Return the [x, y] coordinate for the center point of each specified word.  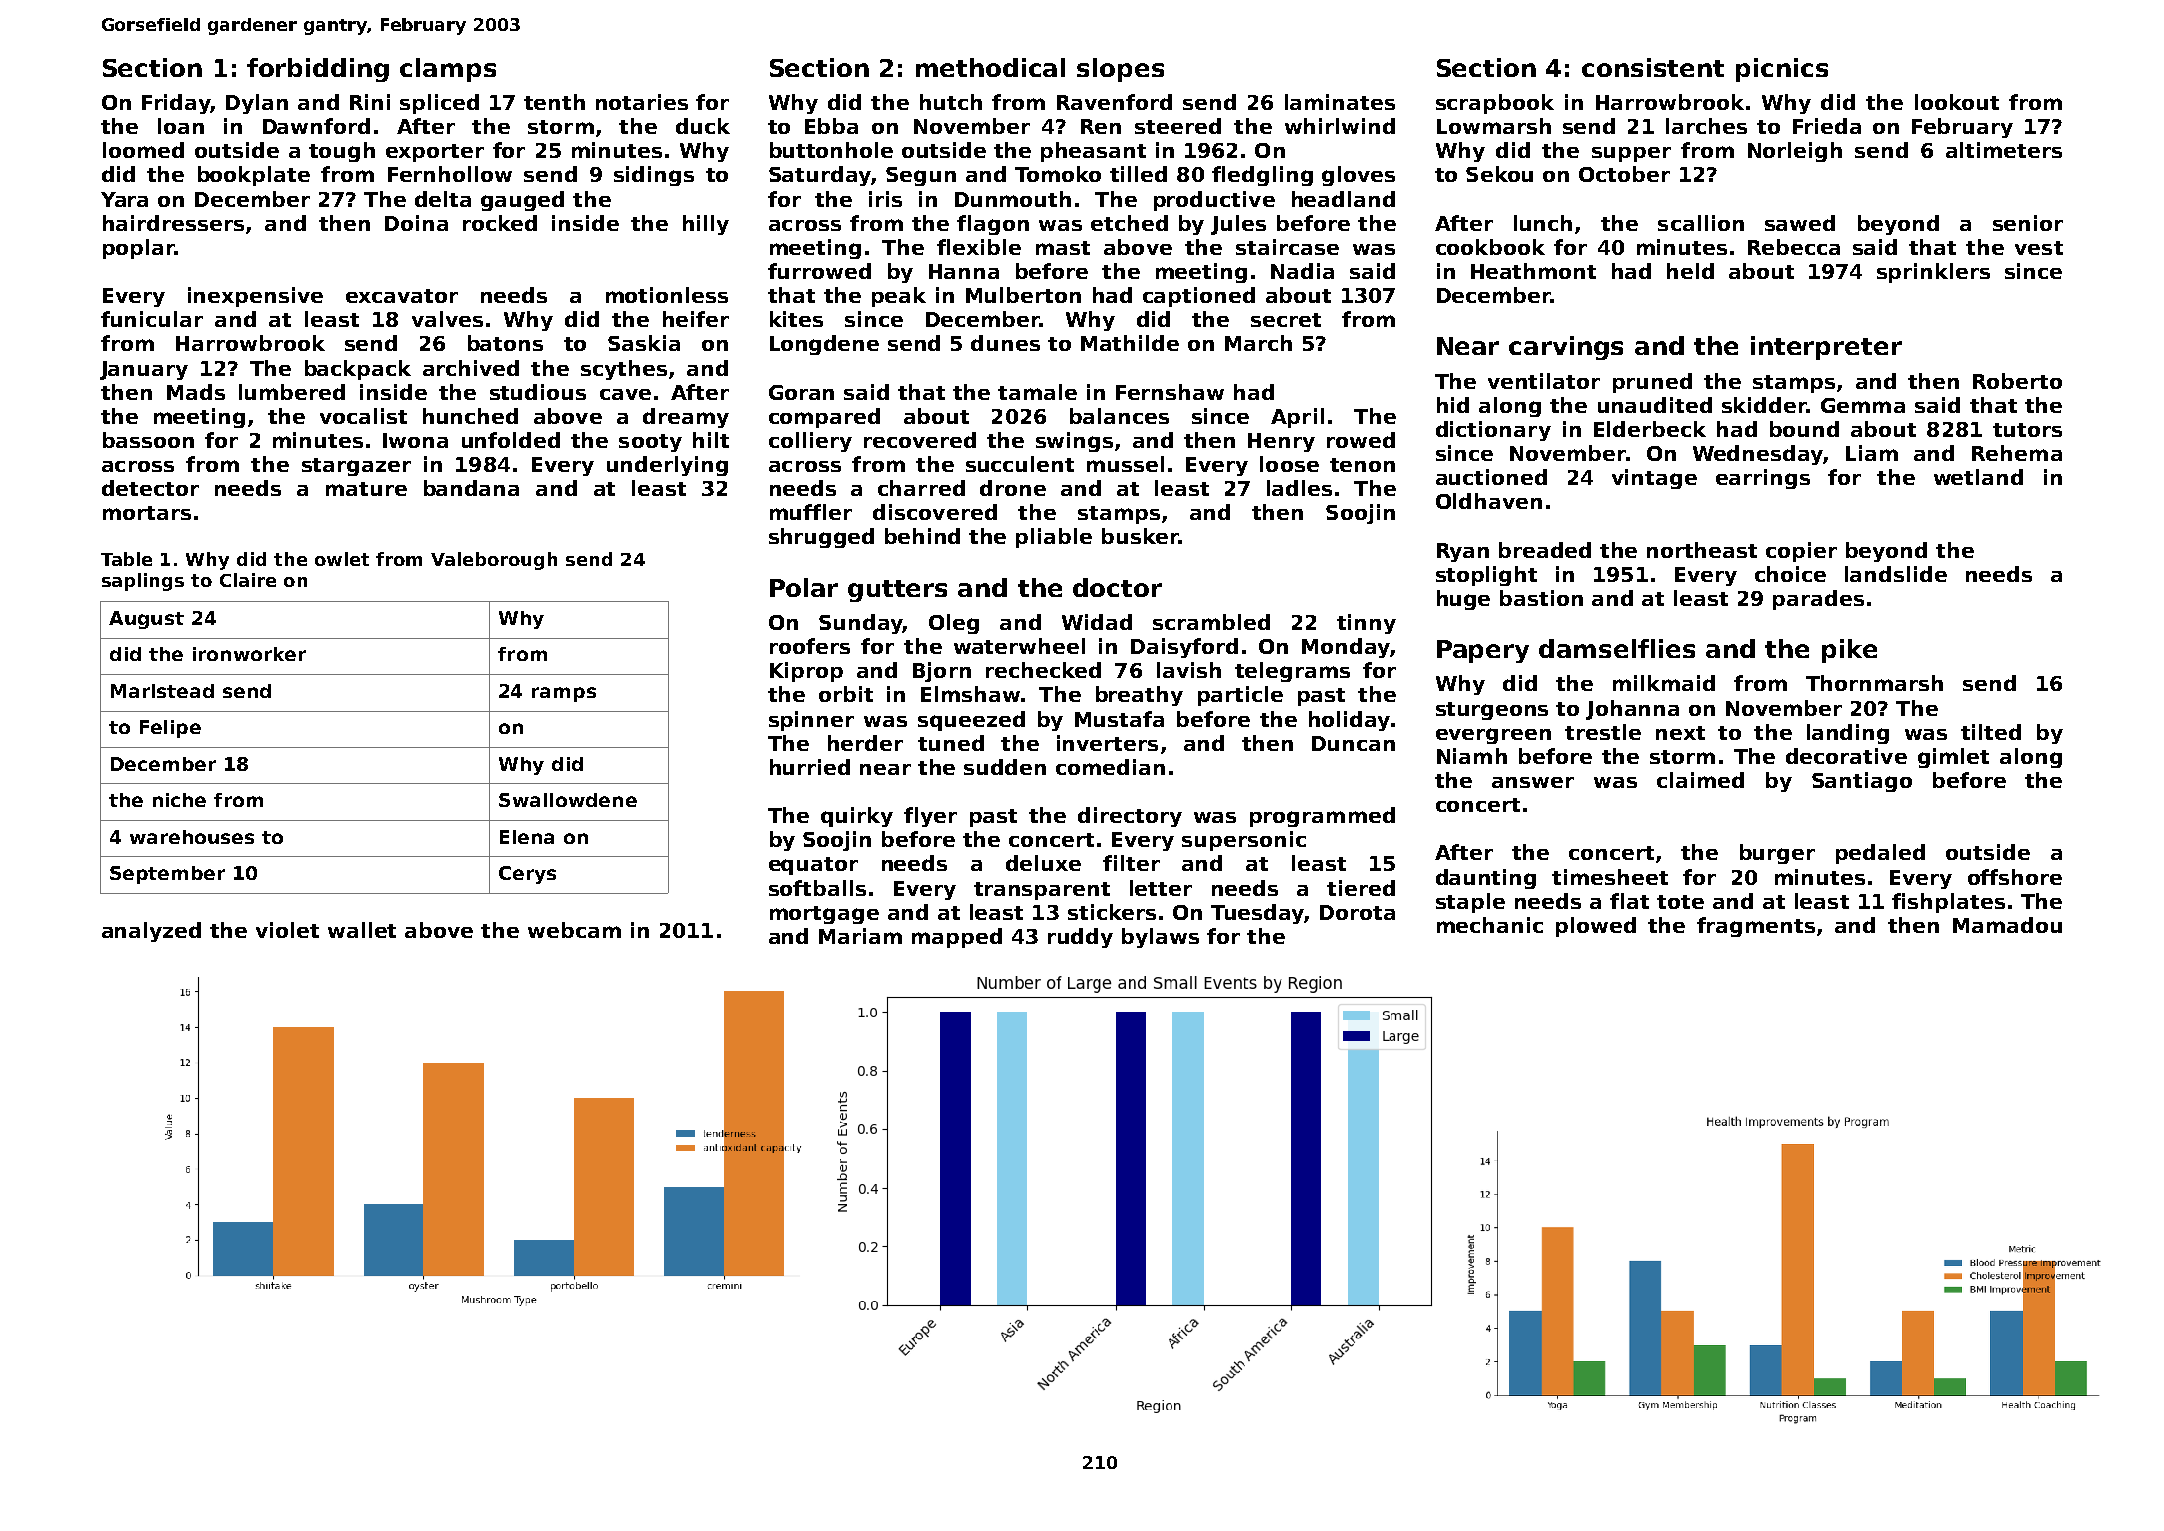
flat [1629, 901]
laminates [1340, 102]
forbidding [318, 70]
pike [1849, 651]
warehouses [192, 837]
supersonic [1244, 841]
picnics [1782, 70]
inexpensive [255, 297]
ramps [564, 694]
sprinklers [1933, 273]
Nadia [1302, 271]
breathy [1139, 696]
